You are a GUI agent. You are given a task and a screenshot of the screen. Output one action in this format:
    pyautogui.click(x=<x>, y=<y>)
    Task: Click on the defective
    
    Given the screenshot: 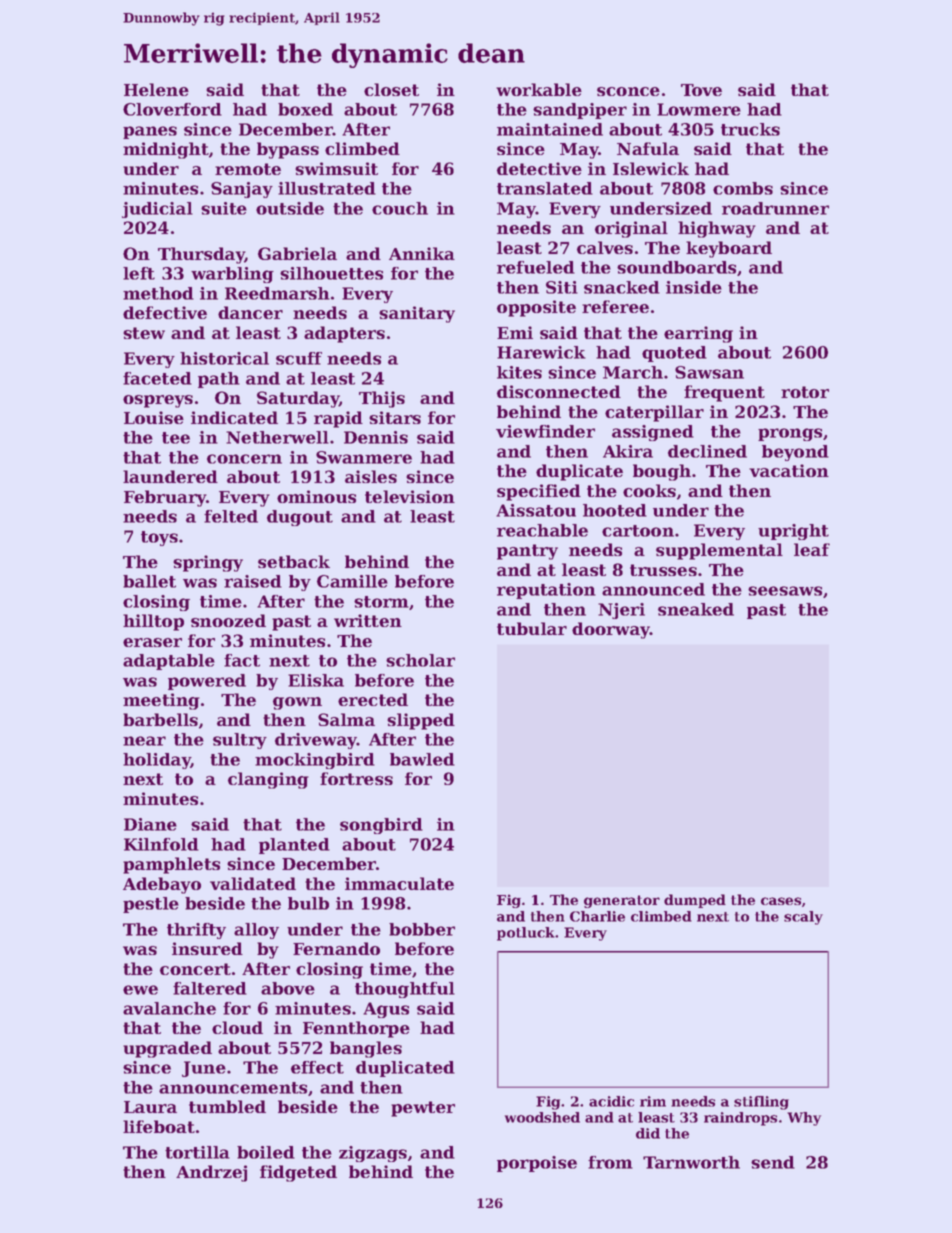 What is the action you would take?
    pyautogui.click(x=165, y=312)
